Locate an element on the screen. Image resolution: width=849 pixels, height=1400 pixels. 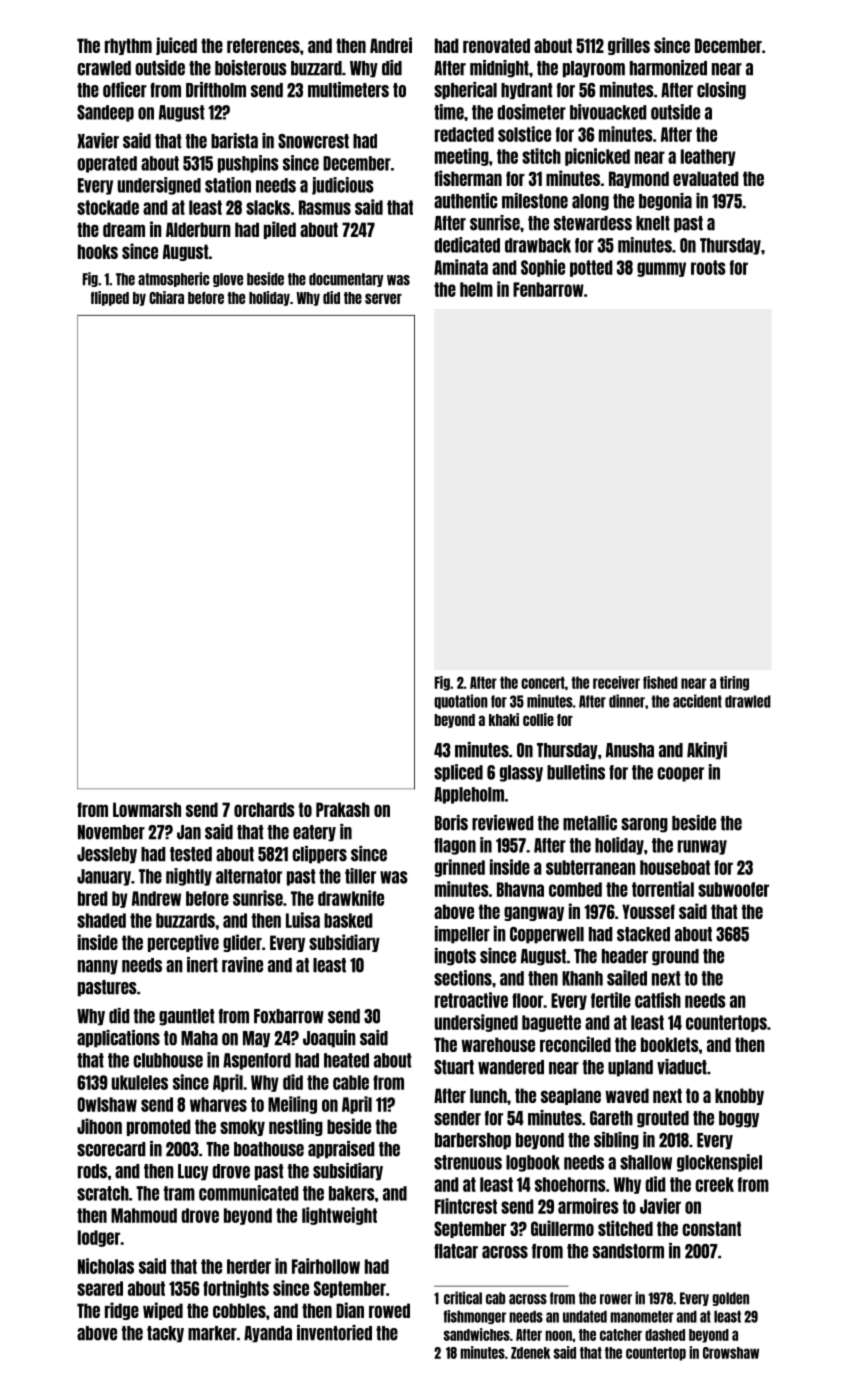
quotation is located at coordinates (461, 701).
